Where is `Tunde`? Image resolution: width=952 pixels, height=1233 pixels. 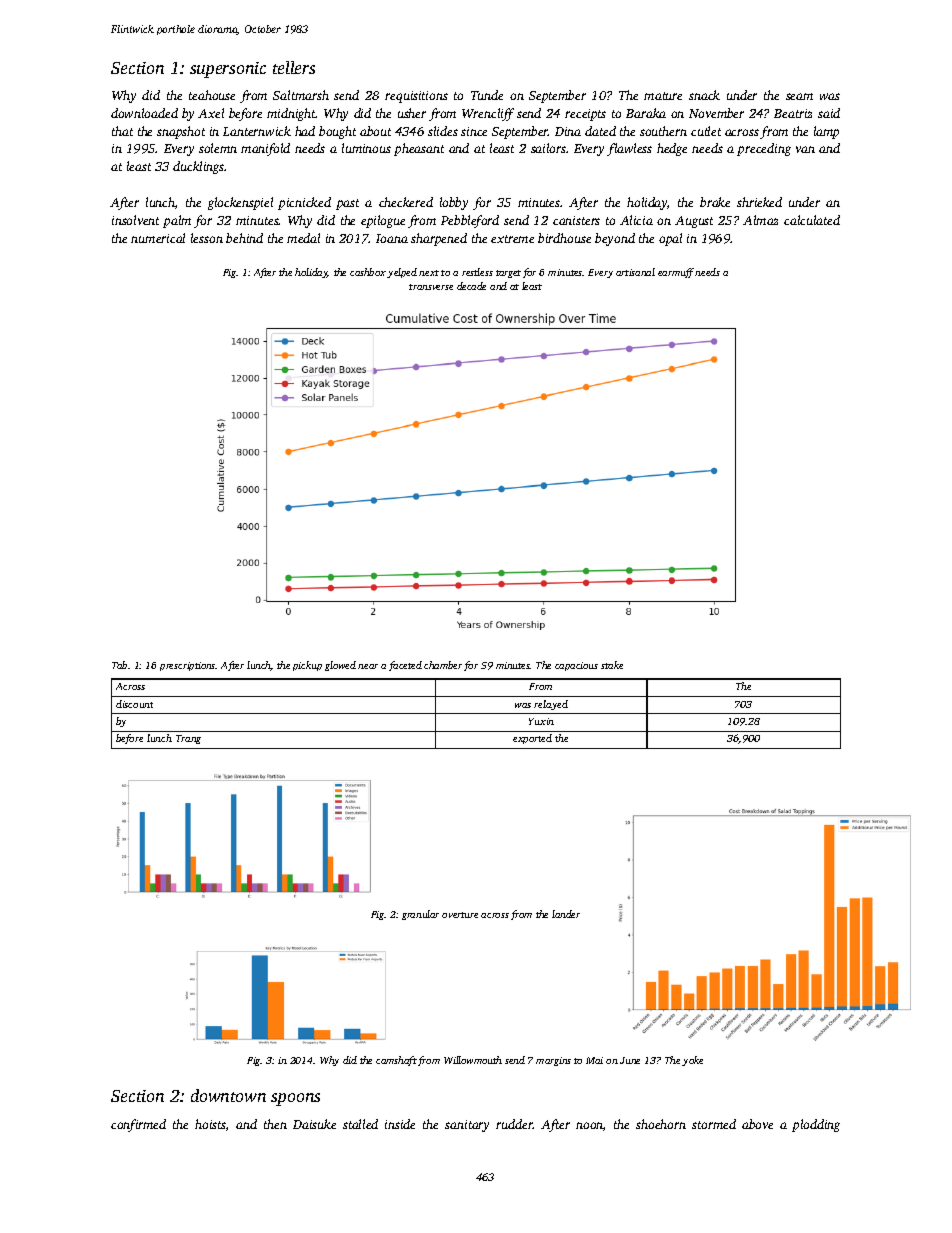 Tunde is located at coordinates (487, 95).
